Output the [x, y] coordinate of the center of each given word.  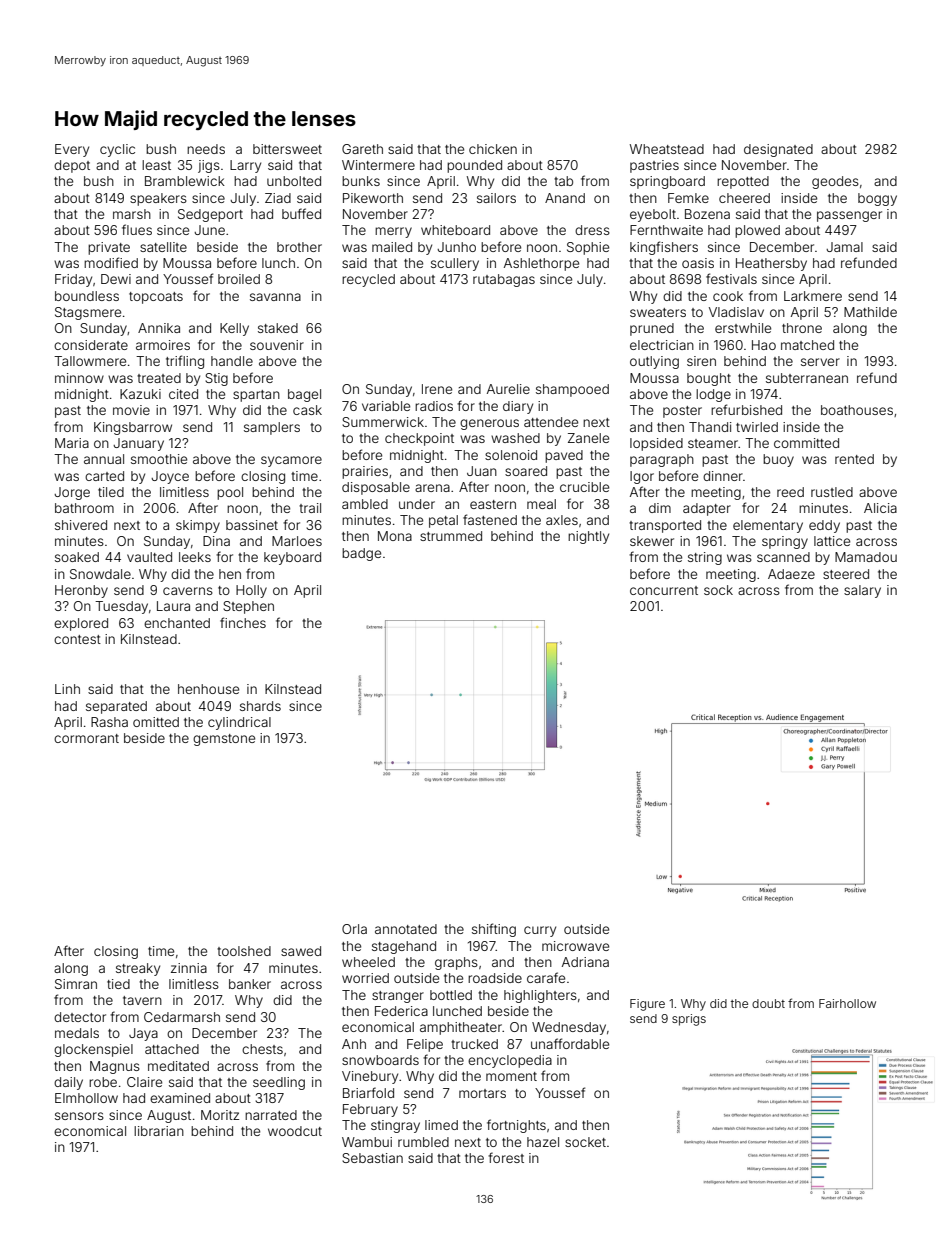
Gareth [362, 149]
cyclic [117, 150]
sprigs [689, 1020]
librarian [159, 1131]
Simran [76, 984]
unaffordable [570, 1043]
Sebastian [372, 1158]
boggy [877, 199]
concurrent [664, 590]
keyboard [292, 558]
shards [260, 706]
